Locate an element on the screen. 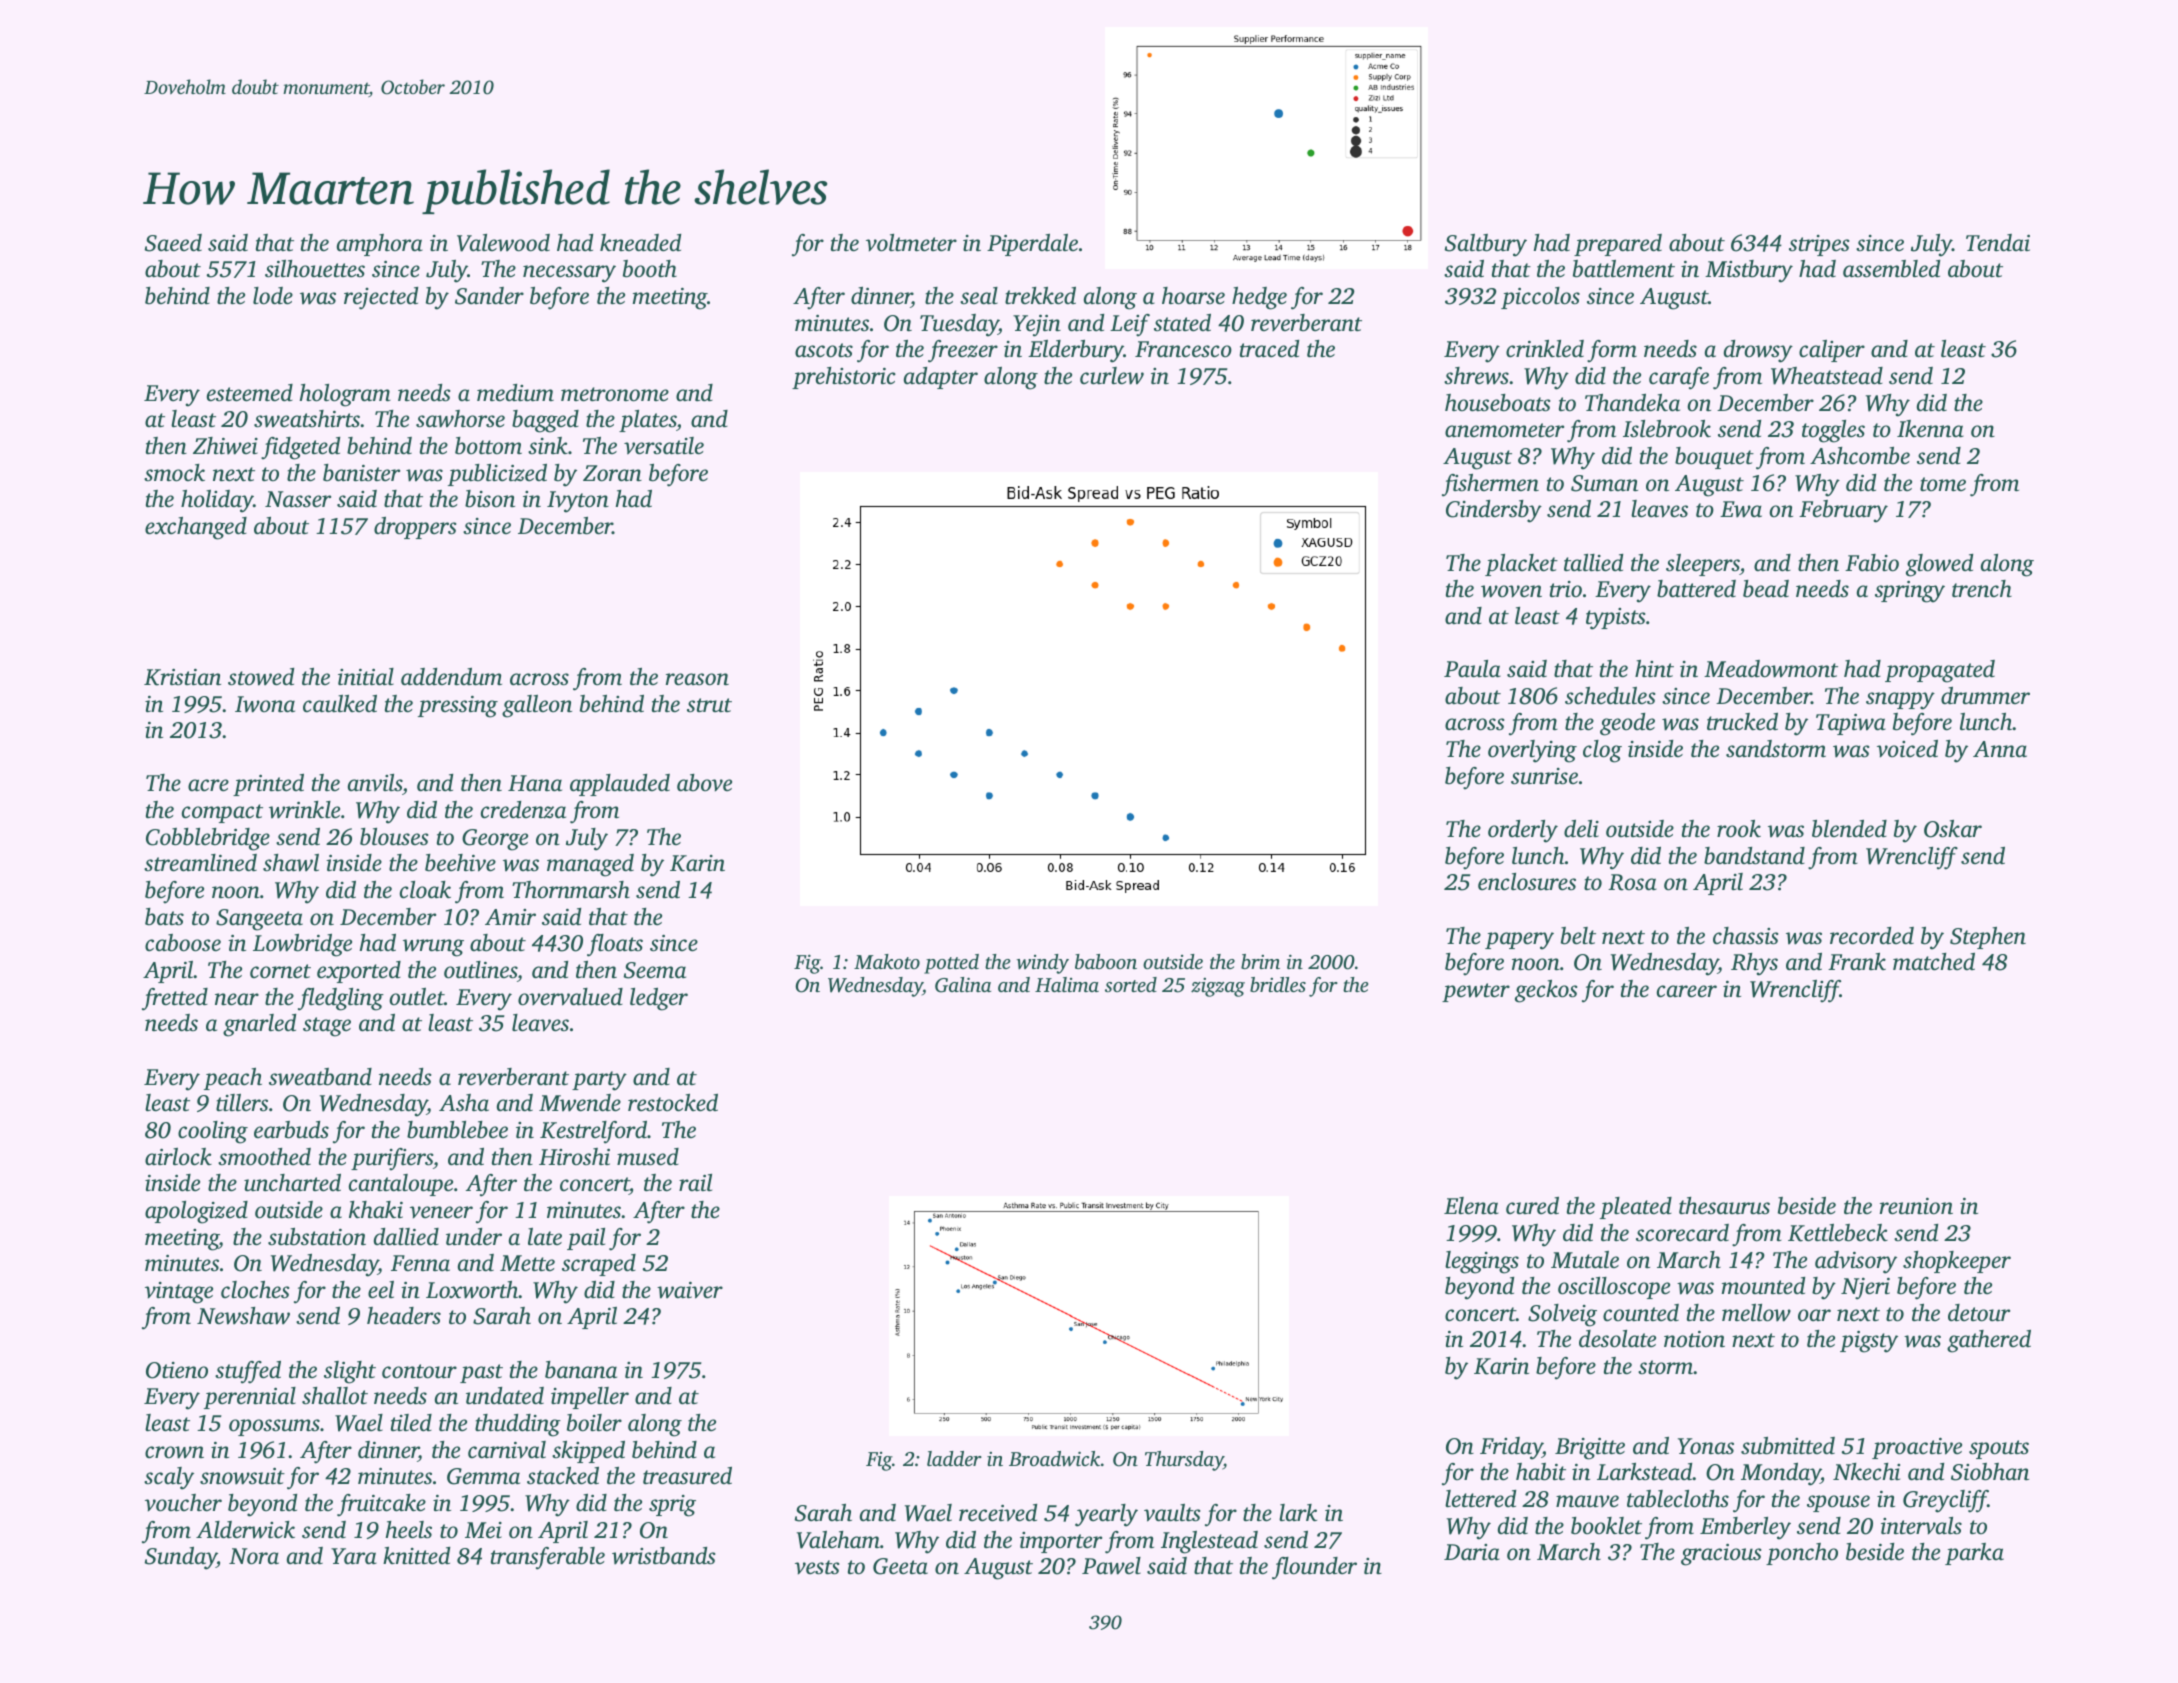  gathered is located at coordinates (1989, 1341).
